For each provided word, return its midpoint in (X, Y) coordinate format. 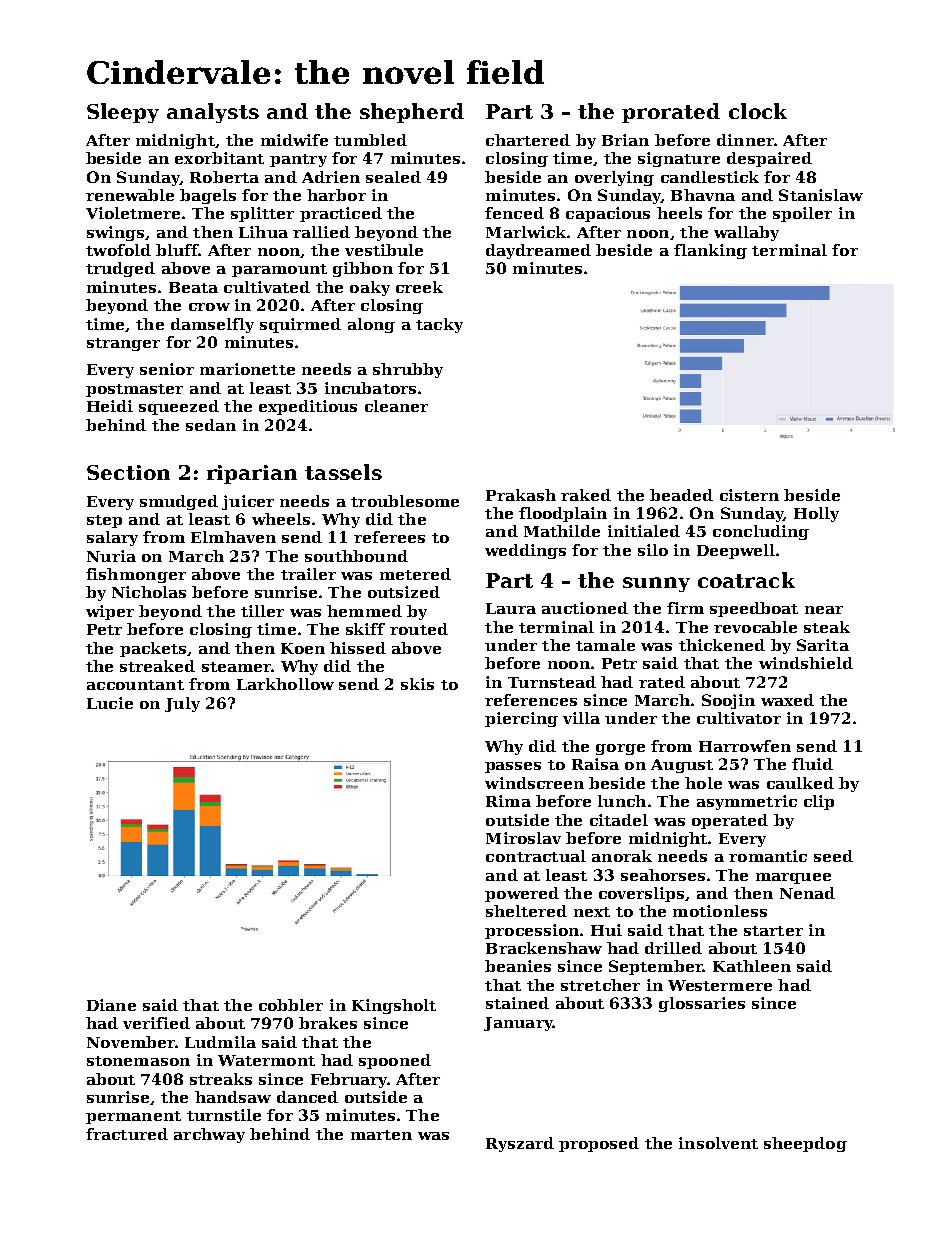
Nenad (807, 893)
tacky (439, 325)
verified (156, 1023)
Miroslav (523, 838)
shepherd (412, 113)
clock (758, 111)
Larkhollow (285, 684)
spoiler (802, 214)
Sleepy (123, 113)
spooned (395, 1061)
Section (128, 472)
